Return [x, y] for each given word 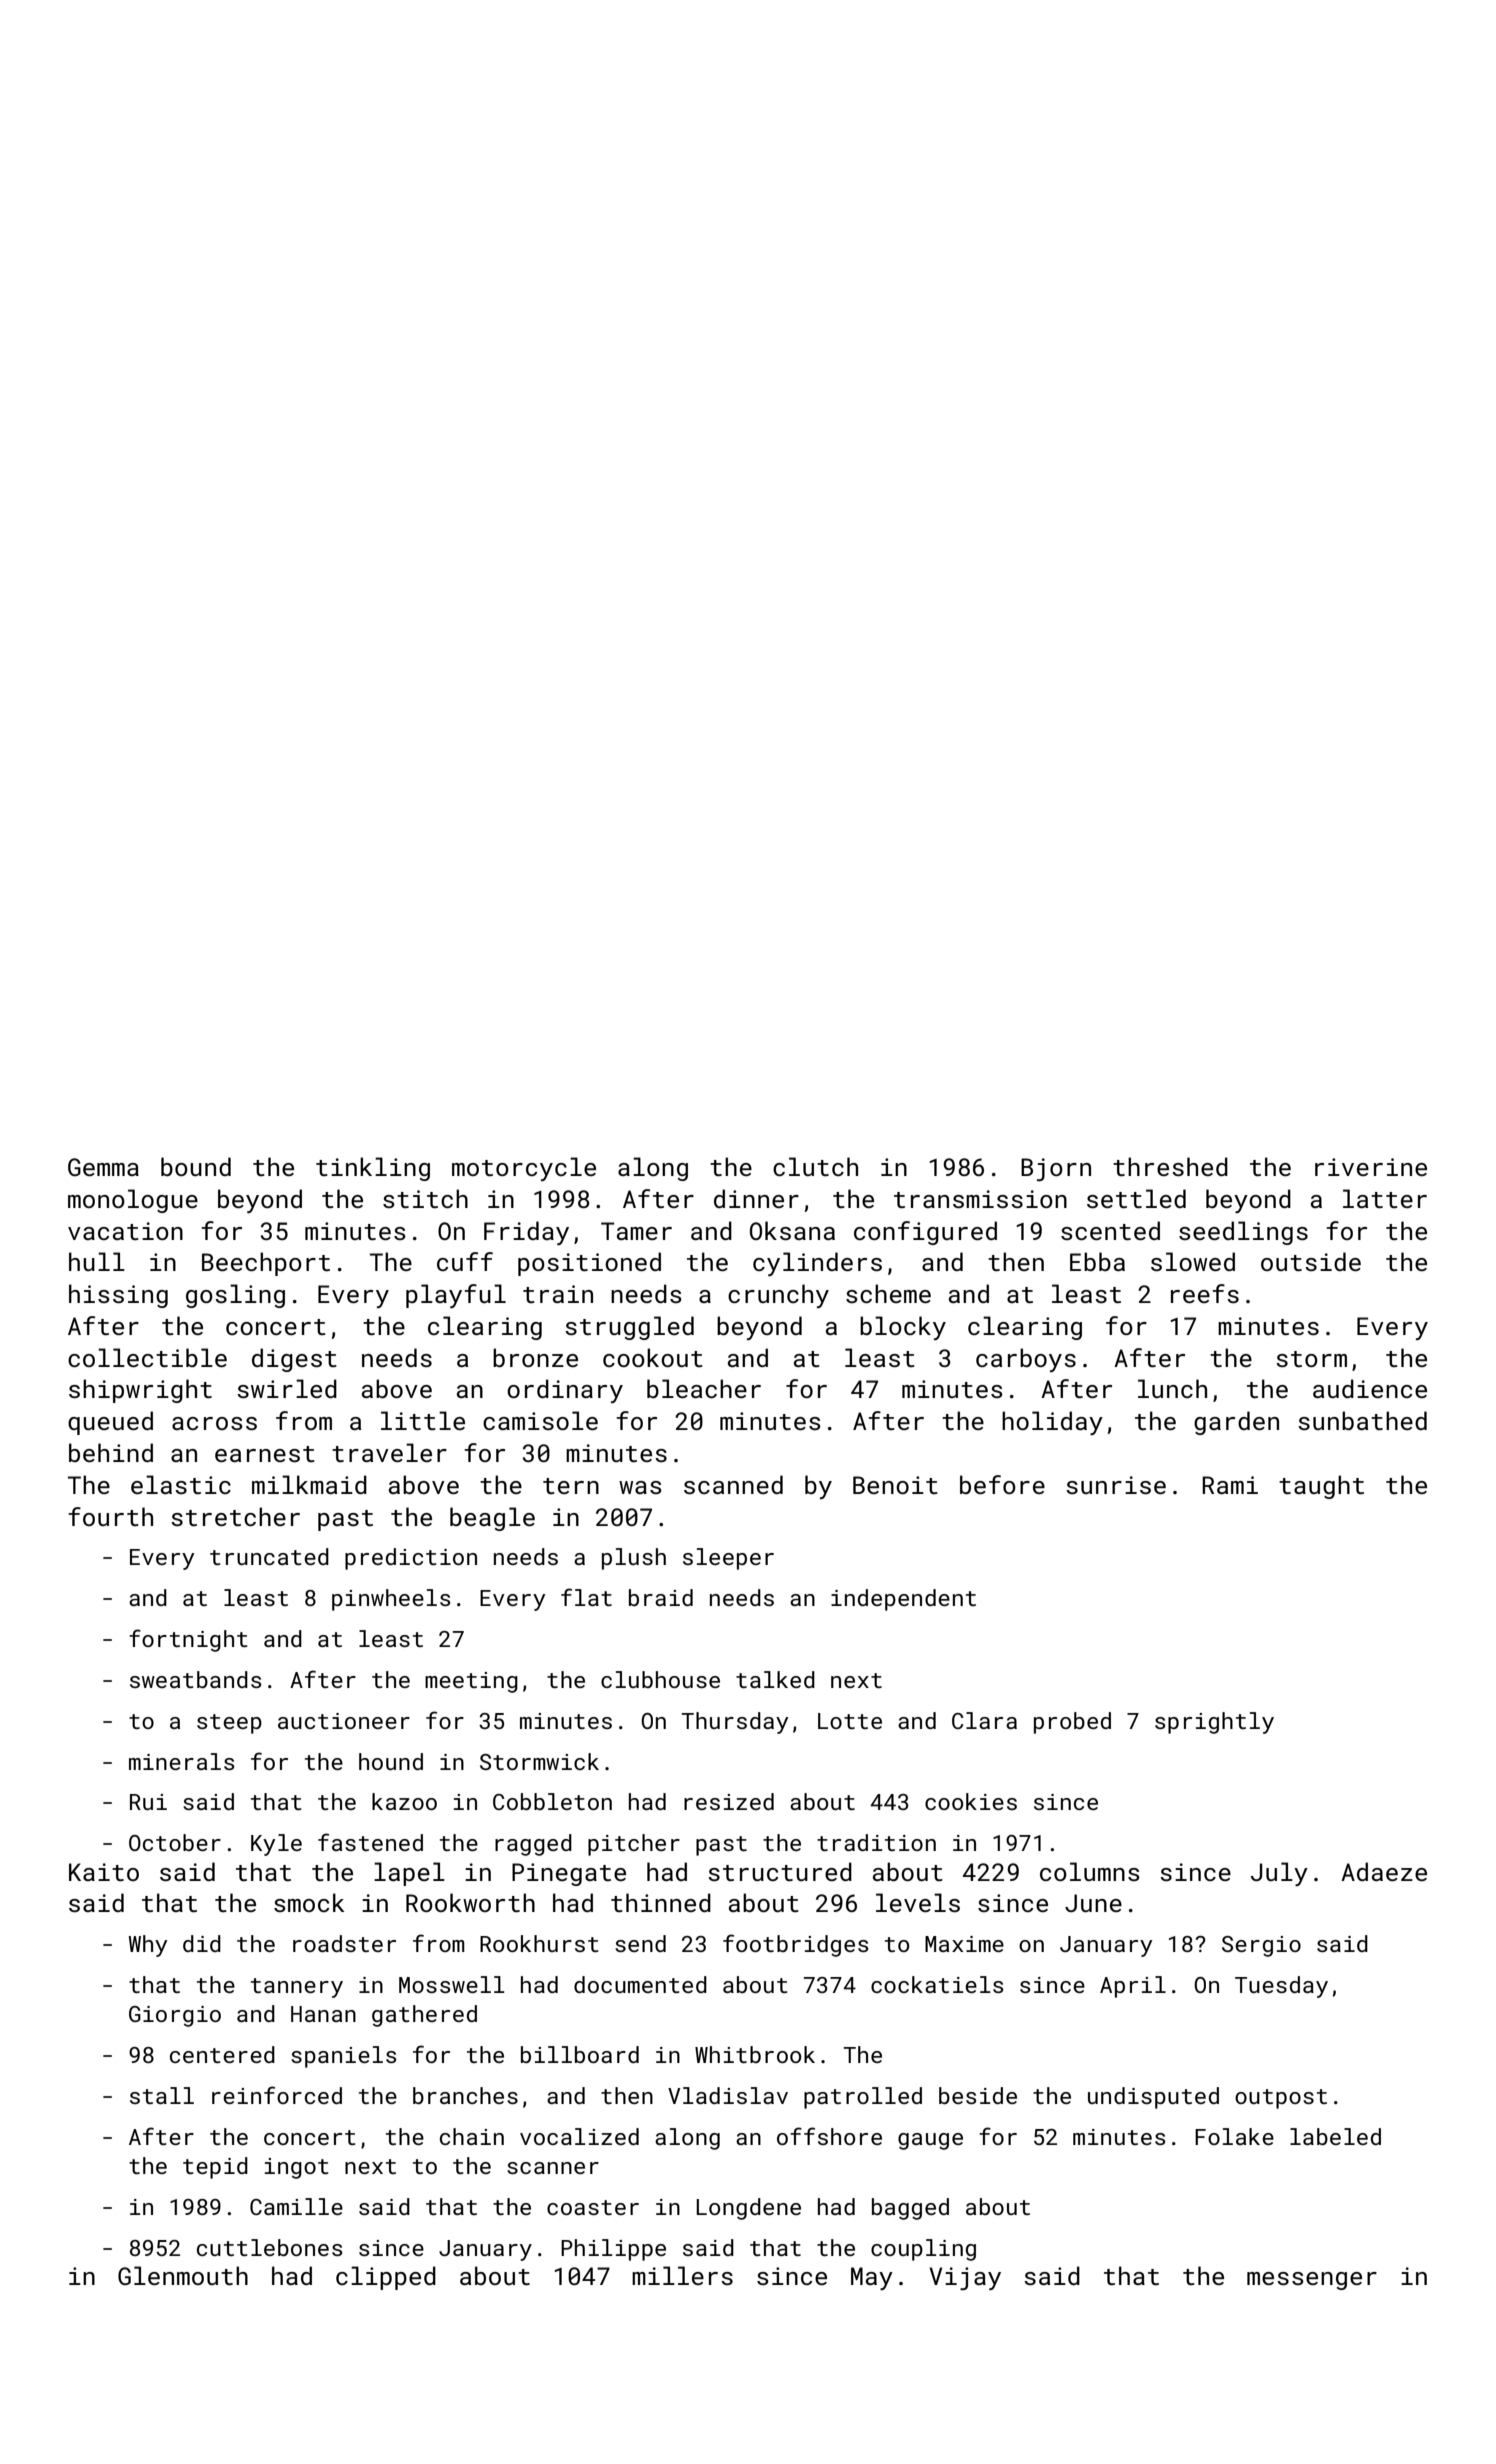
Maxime [964, 1944]
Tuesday [1281, 1987]
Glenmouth [183, 2275]
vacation [125, 1231]
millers [682, 2275]
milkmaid [309, 1484]
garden [1236, 1423]
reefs [1205, 1293]
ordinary [565, 1391]
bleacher [704, 1388]
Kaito [104, 1872]
